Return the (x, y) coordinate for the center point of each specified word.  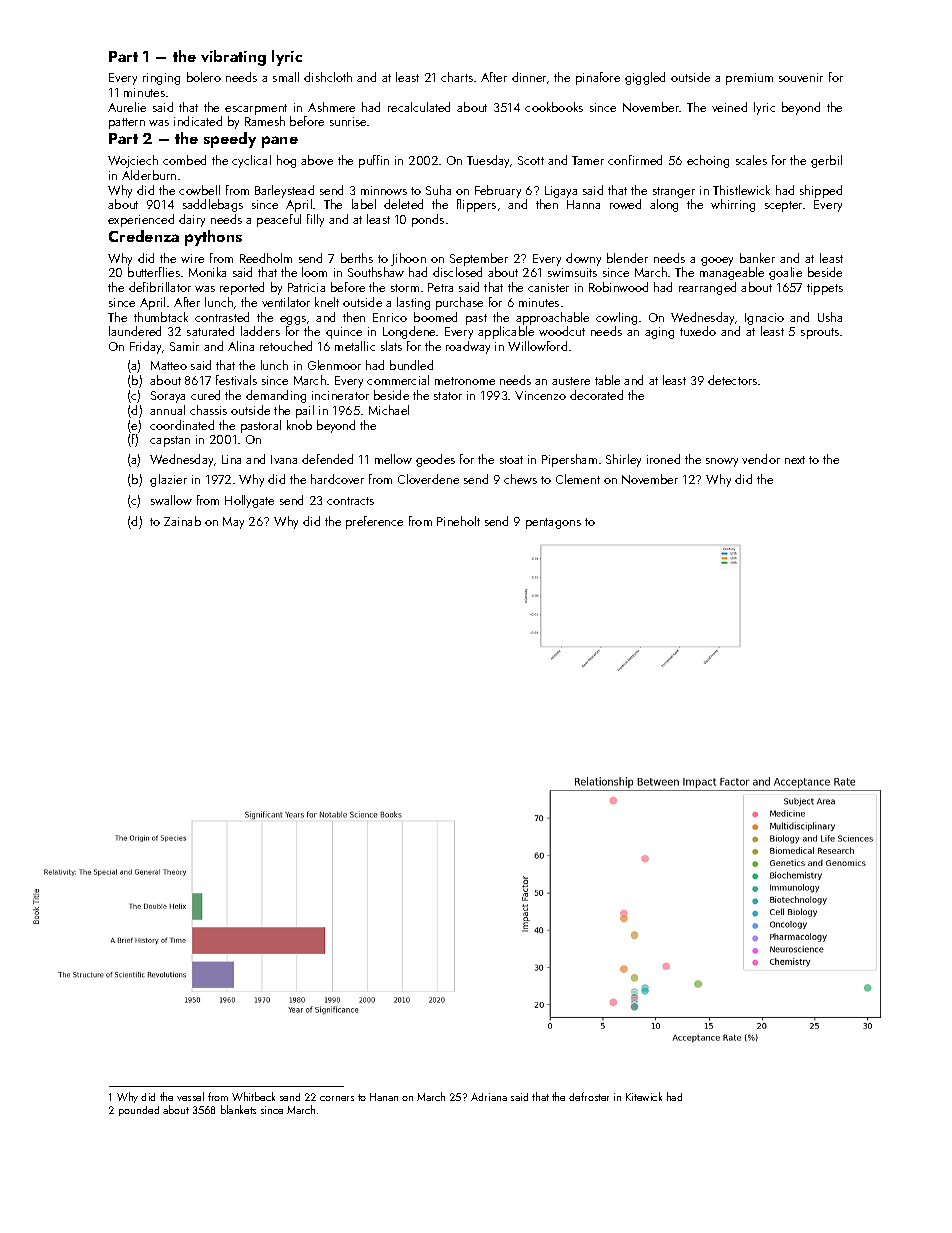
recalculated (419, 107)
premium (749, 79)
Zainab (182, 521)
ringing (161, 79)
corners (337, 1098)
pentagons (553, 523)
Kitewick (644, 1096)
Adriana (489, 1097)
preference (374, 522)
